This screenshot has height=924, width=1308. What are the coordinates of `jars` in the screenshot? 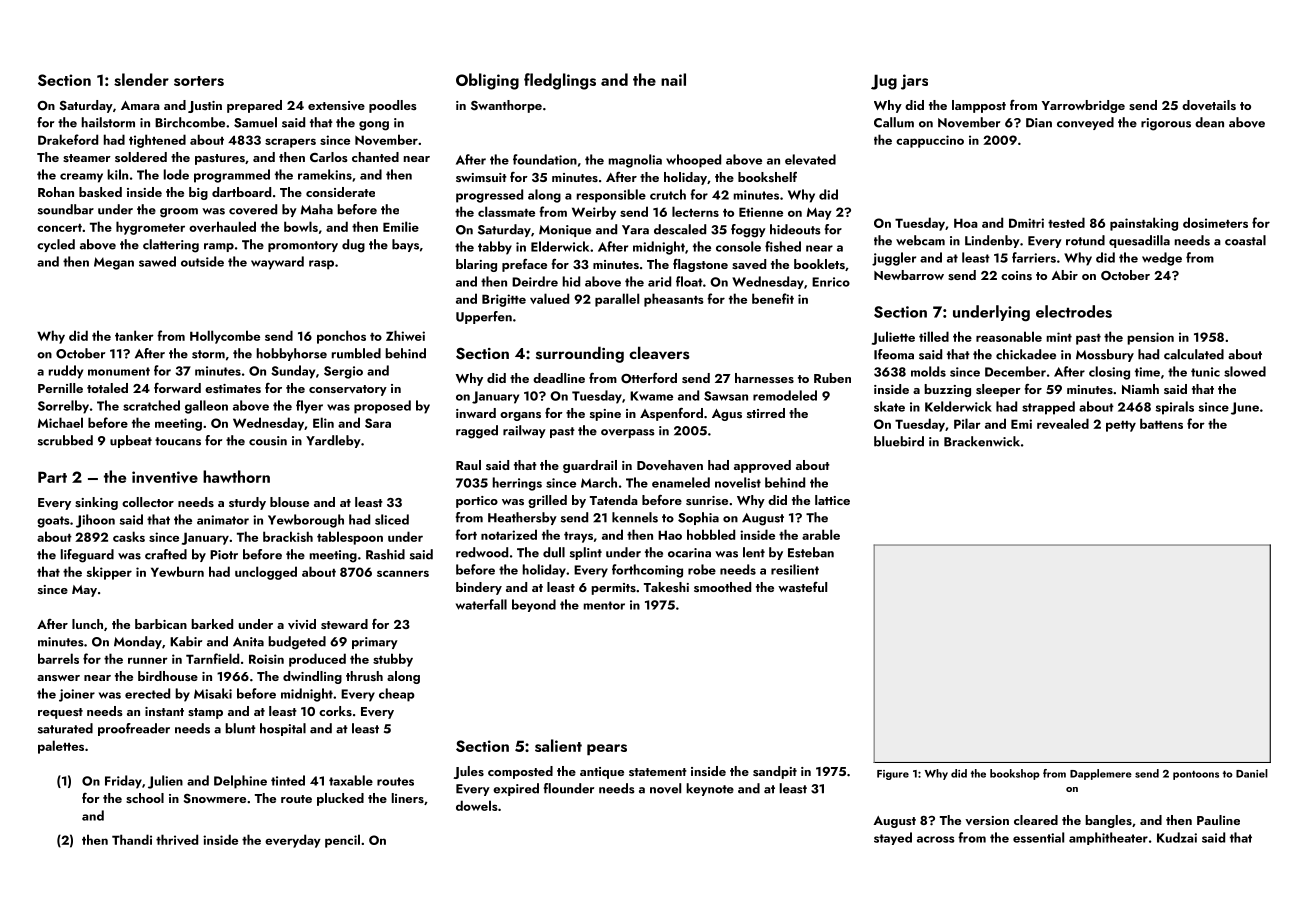 It's located at (914, 82).
